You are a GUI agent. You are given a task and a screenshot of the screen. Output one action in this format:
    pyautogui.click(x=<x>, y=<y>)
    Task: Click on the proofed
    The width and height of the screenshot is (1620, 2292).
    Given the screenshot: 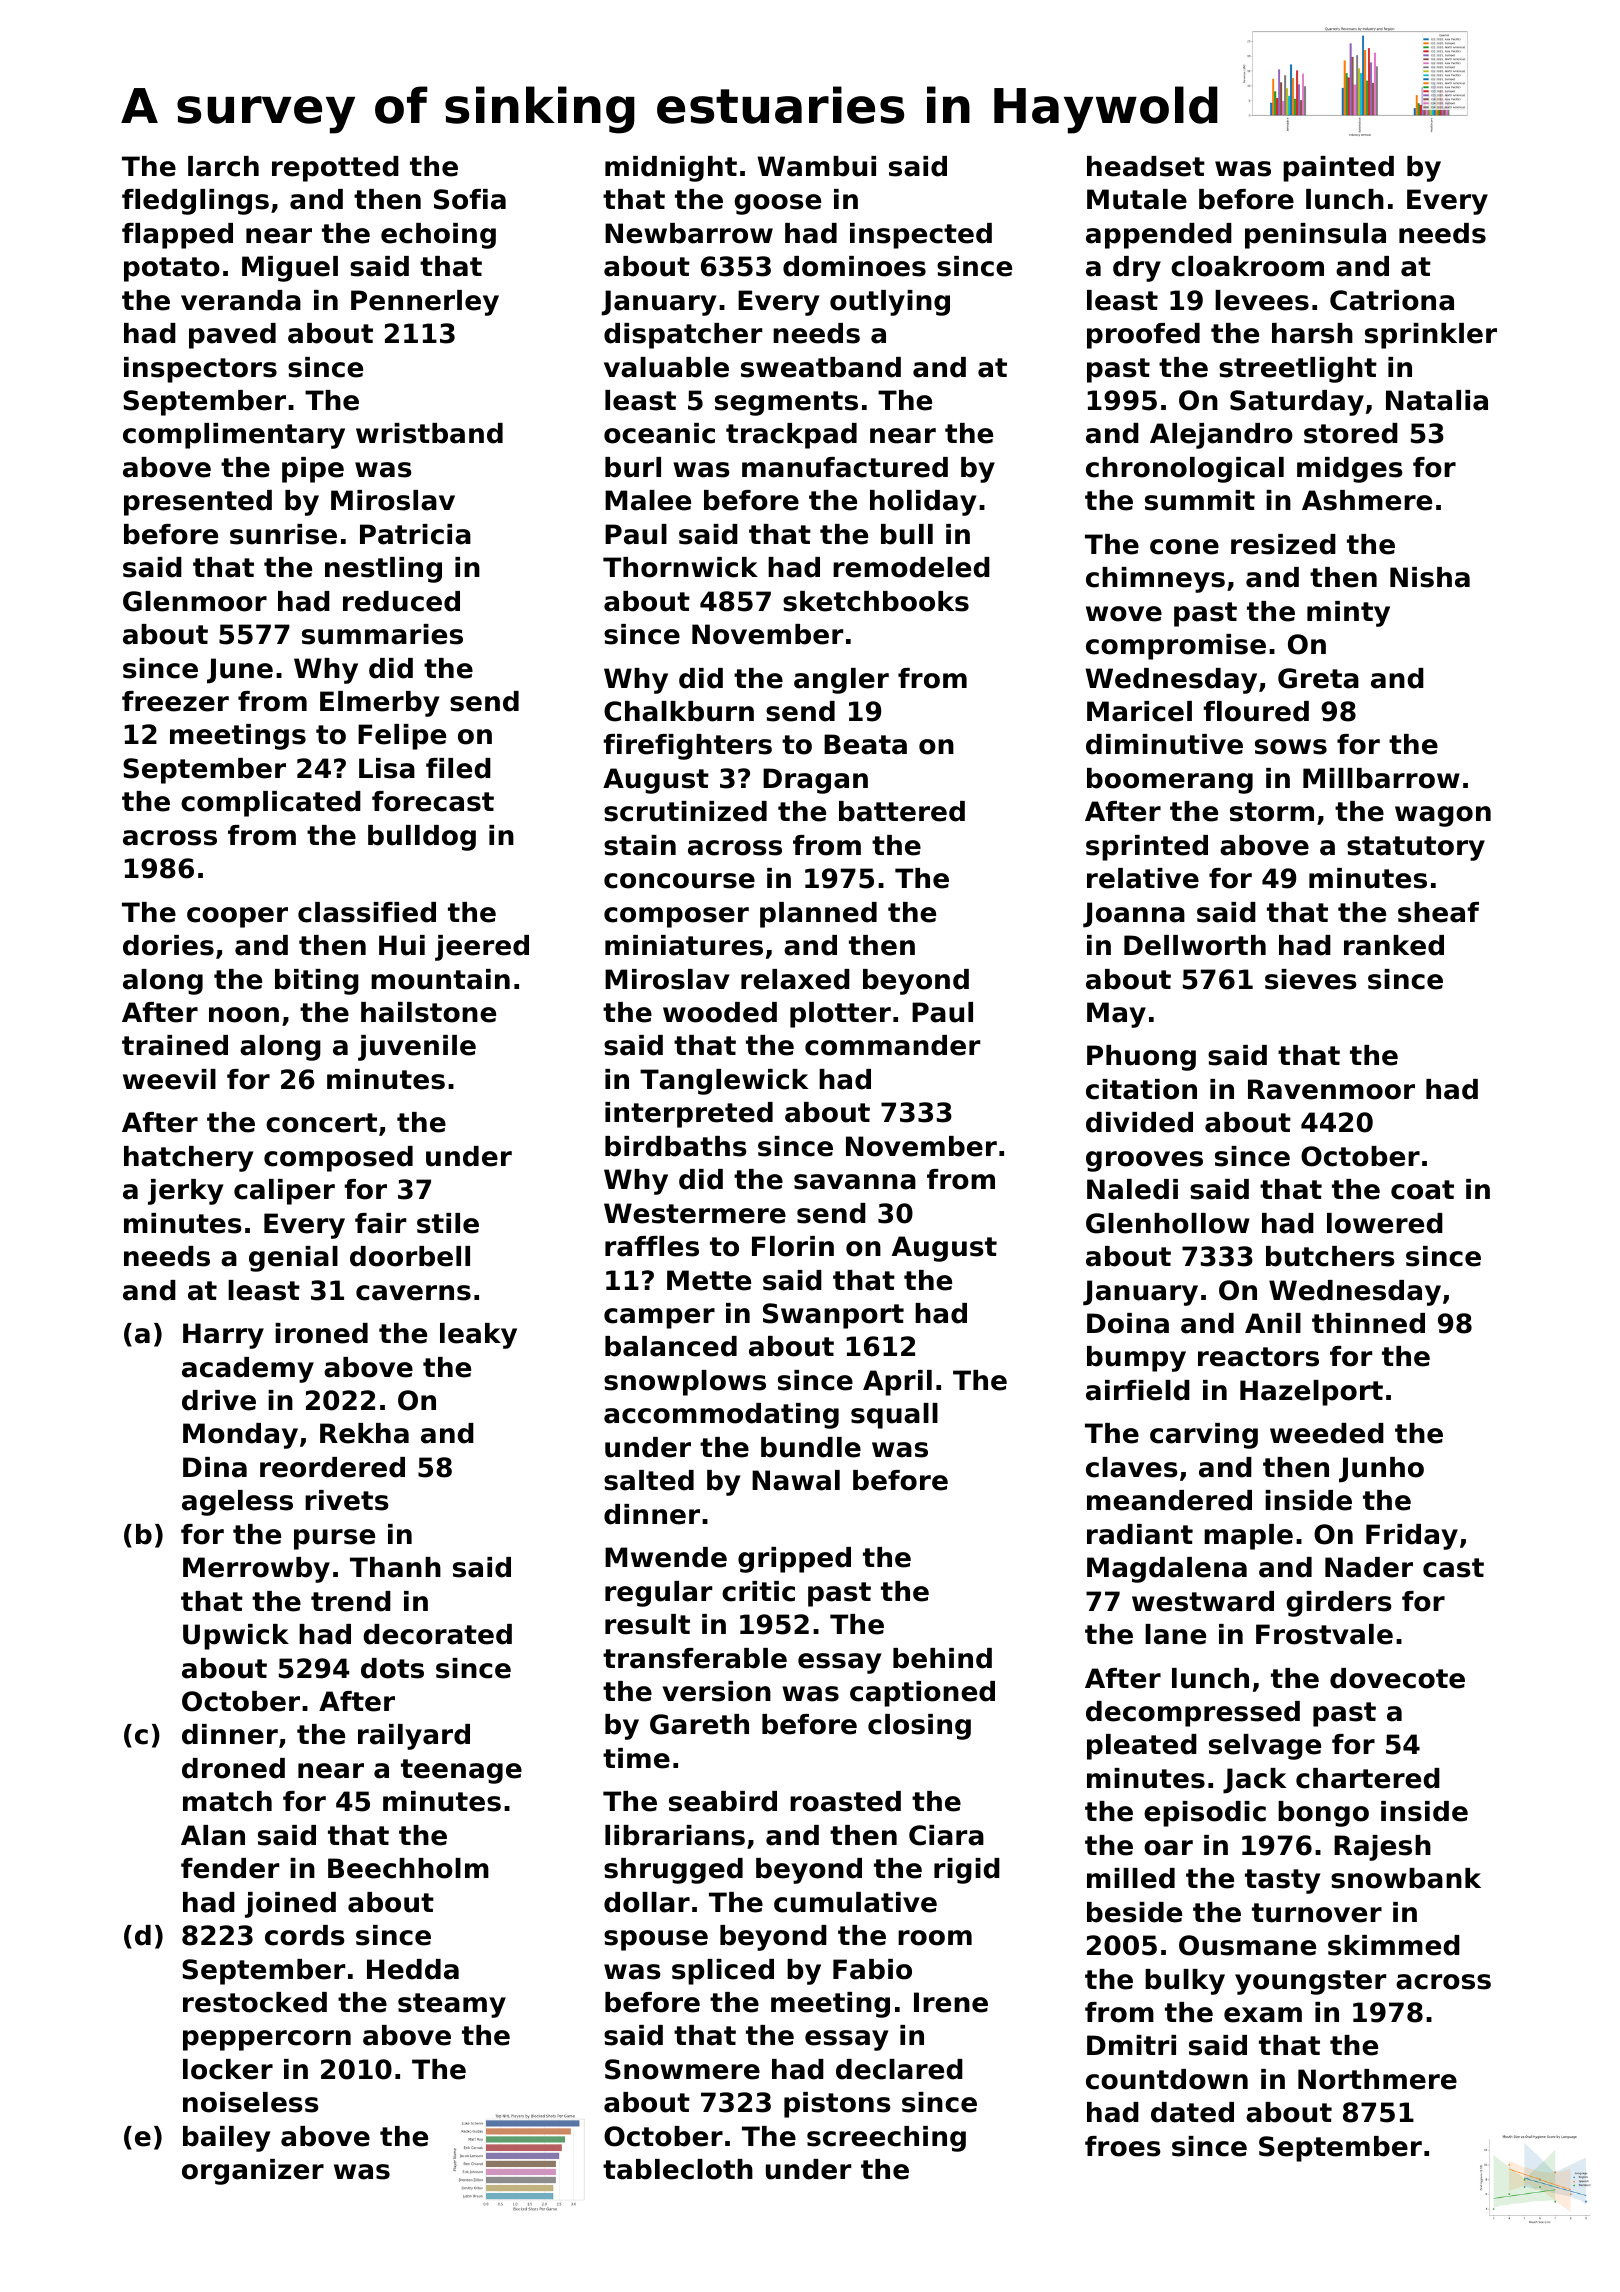 What is the action you would take?
    pyautogui.click(x=1143, y=336)
